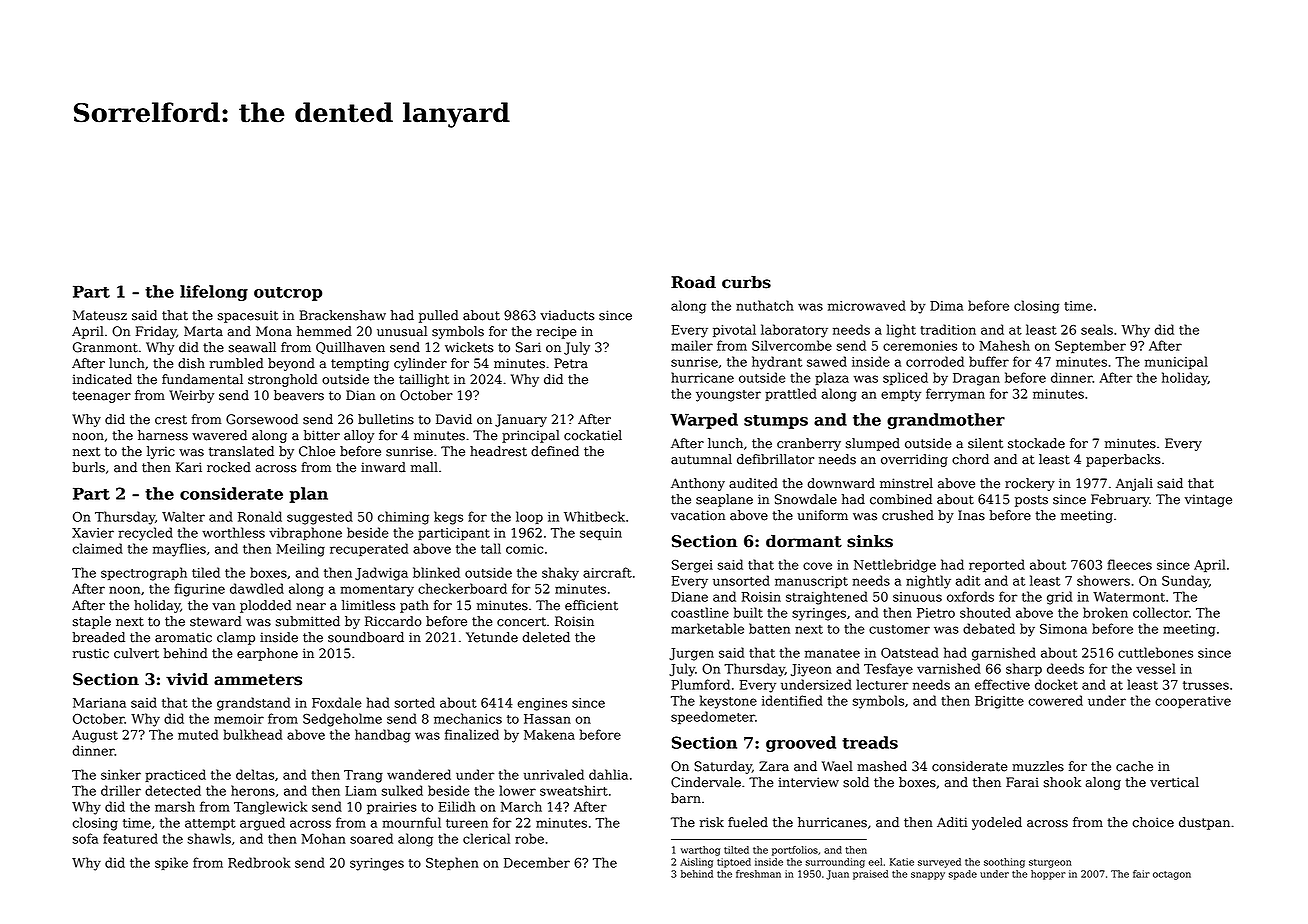  I want to click on outcrop, so click(288, 294).
